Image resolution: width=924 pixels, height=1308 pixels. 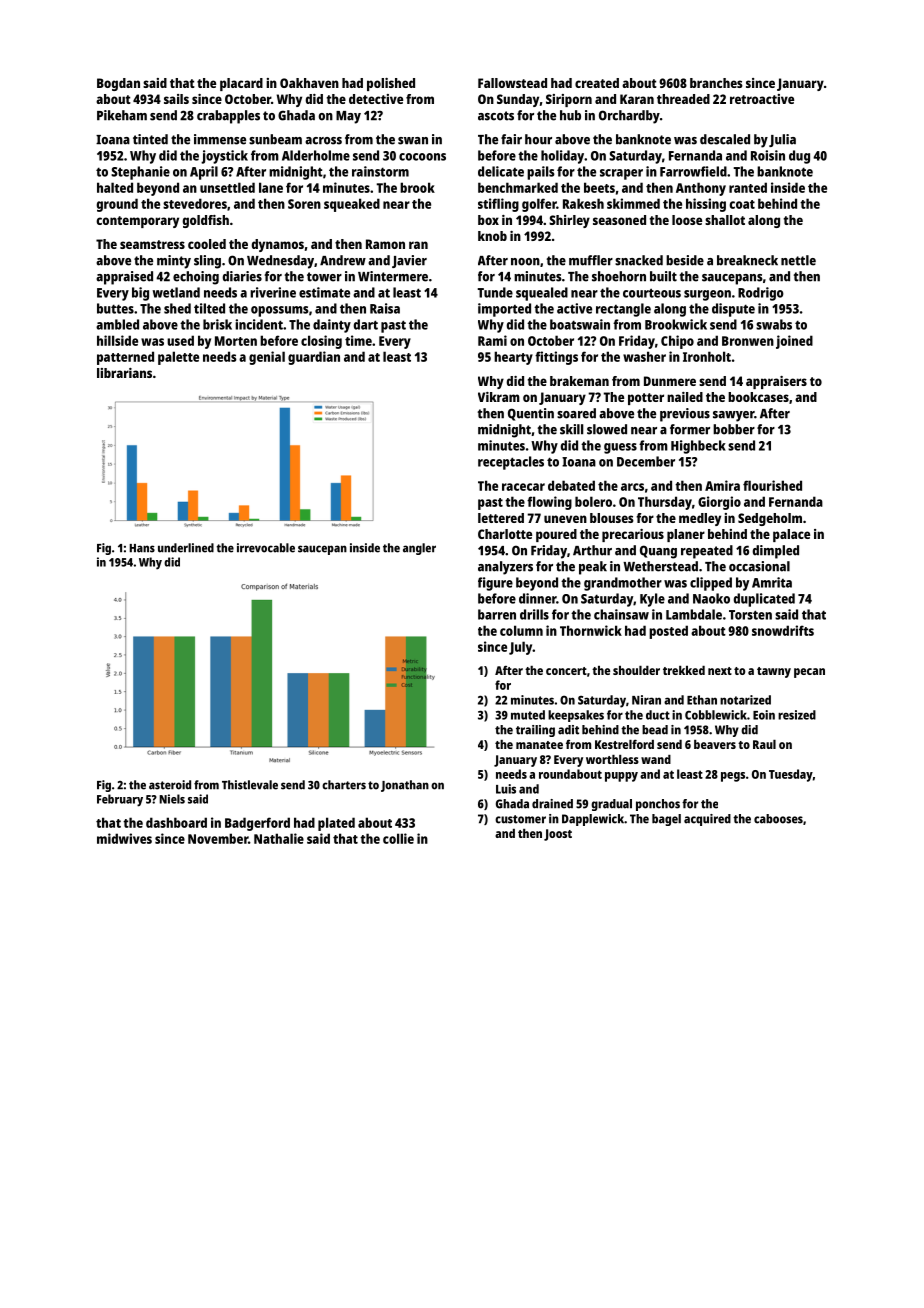 I want to click on Javier, so click(x=409, y=261).
